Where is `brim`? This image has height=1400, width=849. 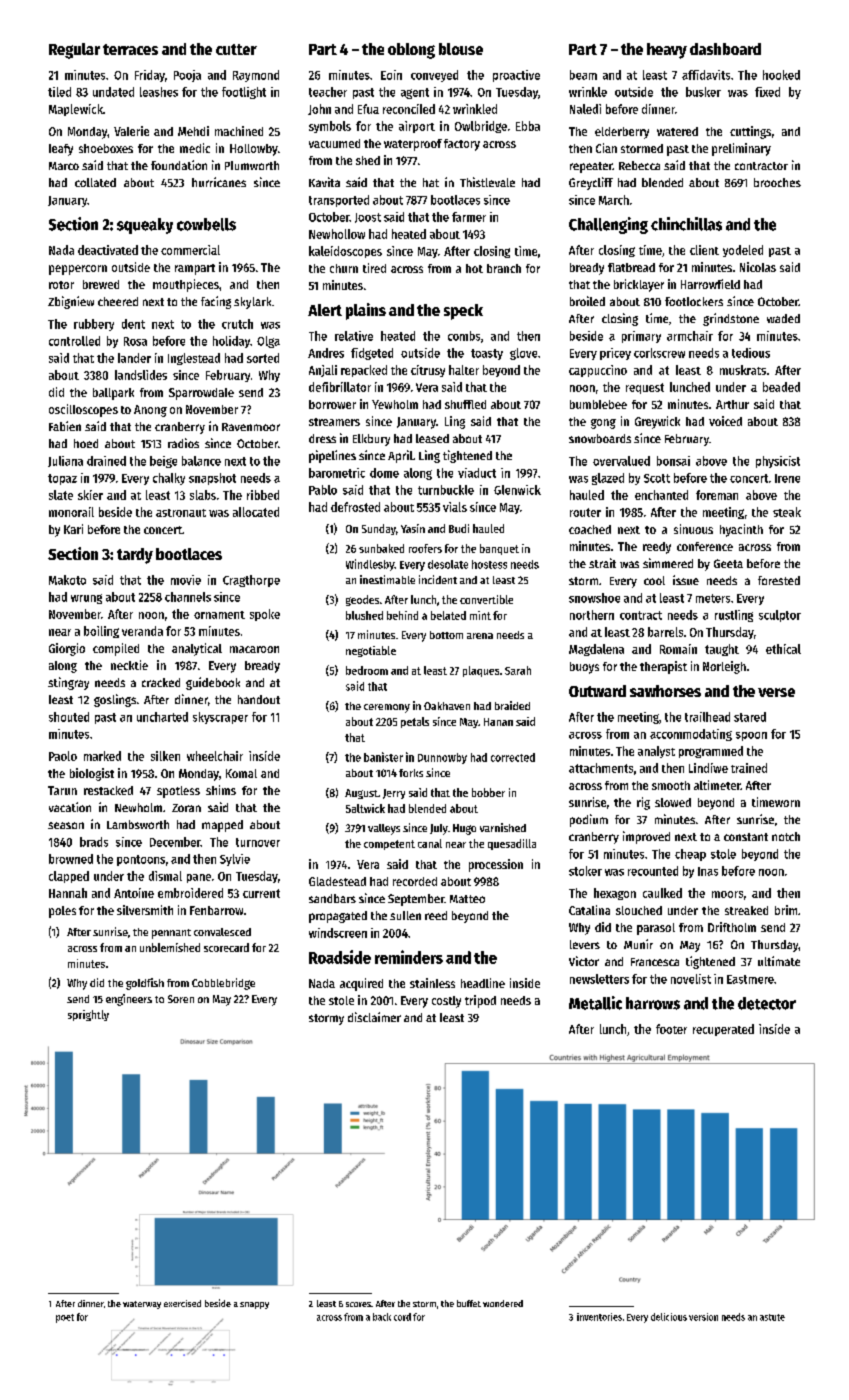
brim is located at coordinates (786, 910).
